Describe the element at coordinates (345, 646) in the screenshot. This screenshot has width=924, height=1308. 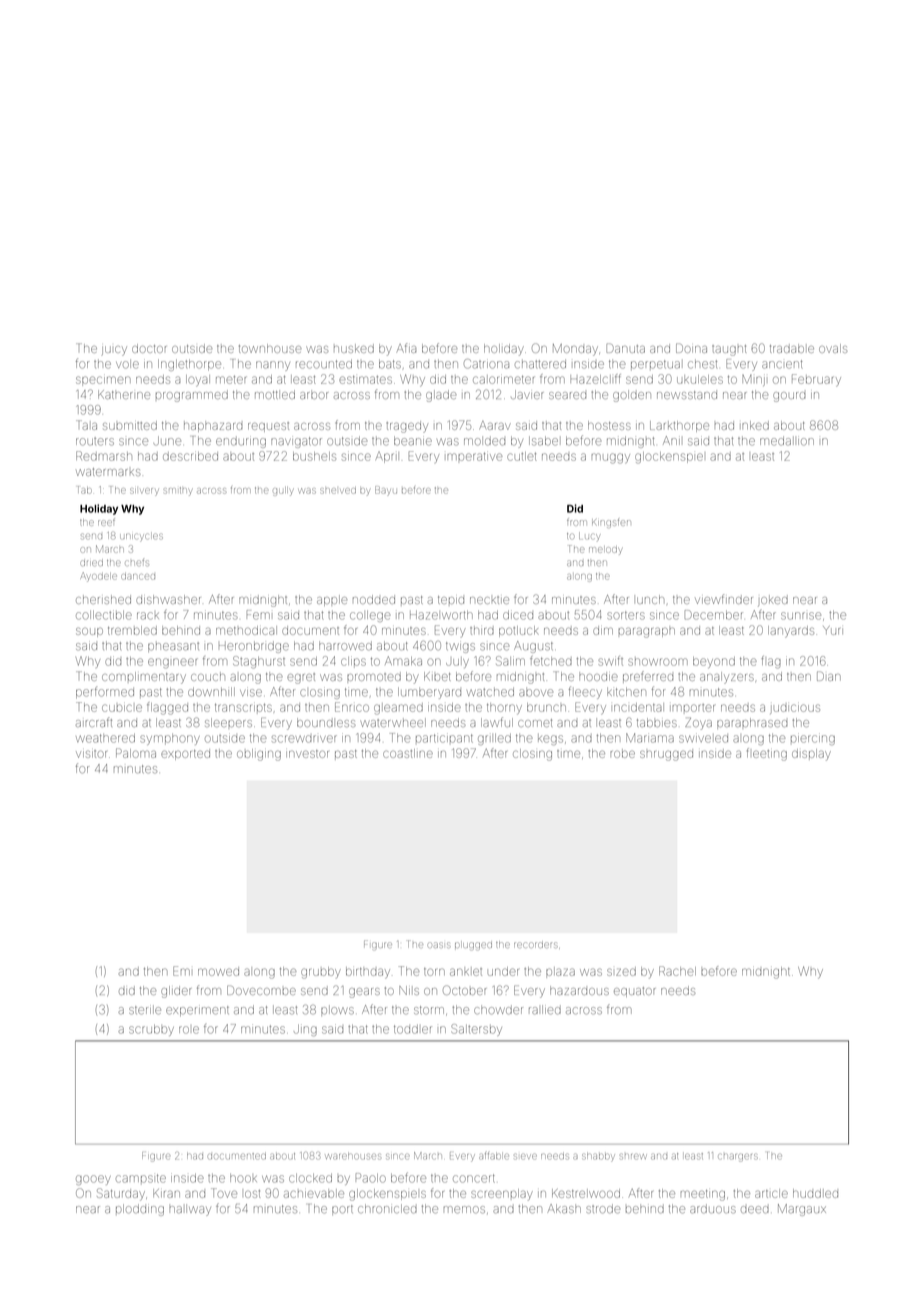
I see `harrowed` at that location.
